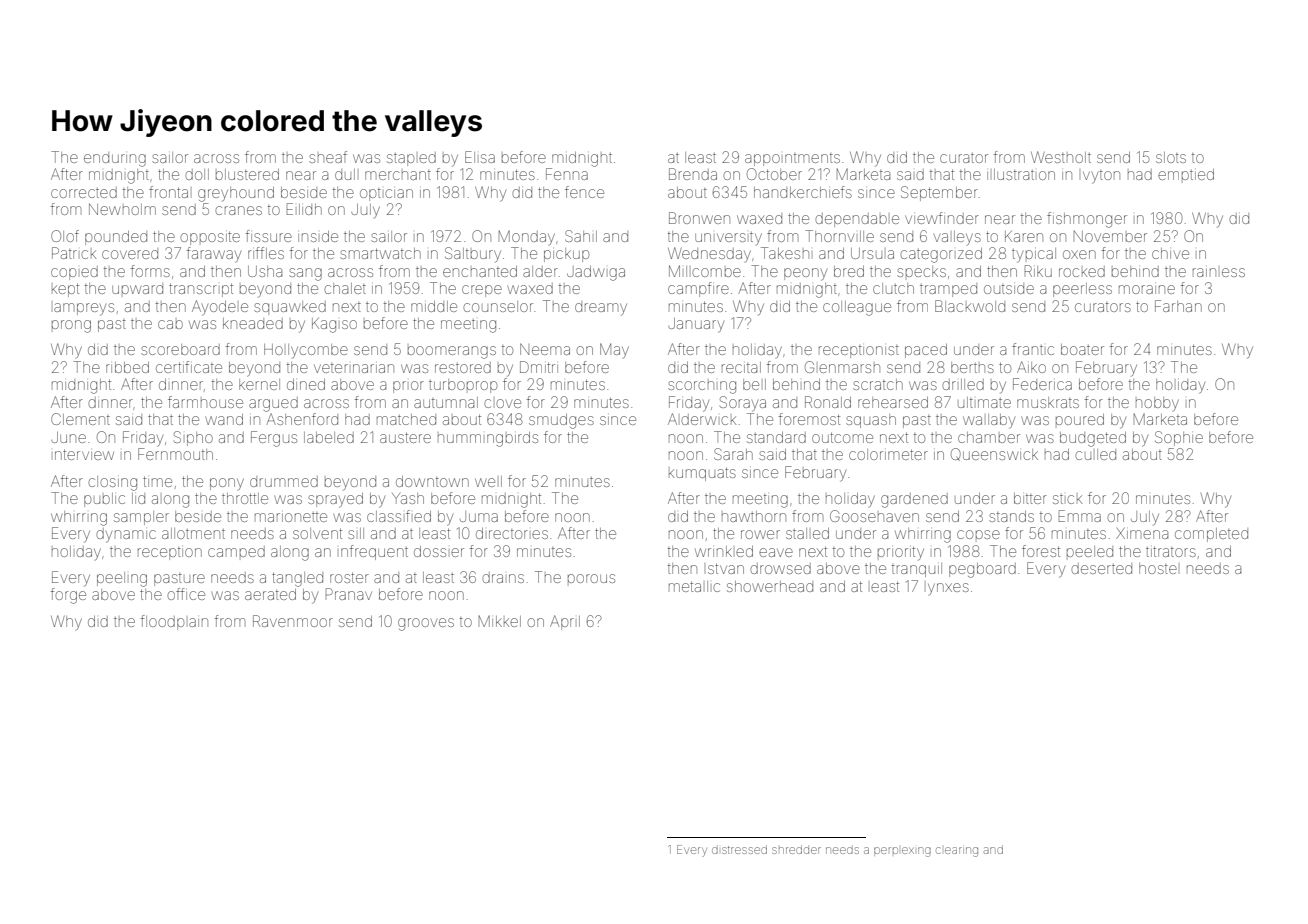 The width and height of the screenshot is (1308, 924). Describe the element at coordinates (739, 849) in the screenshot. I see `distressed` at that location.
